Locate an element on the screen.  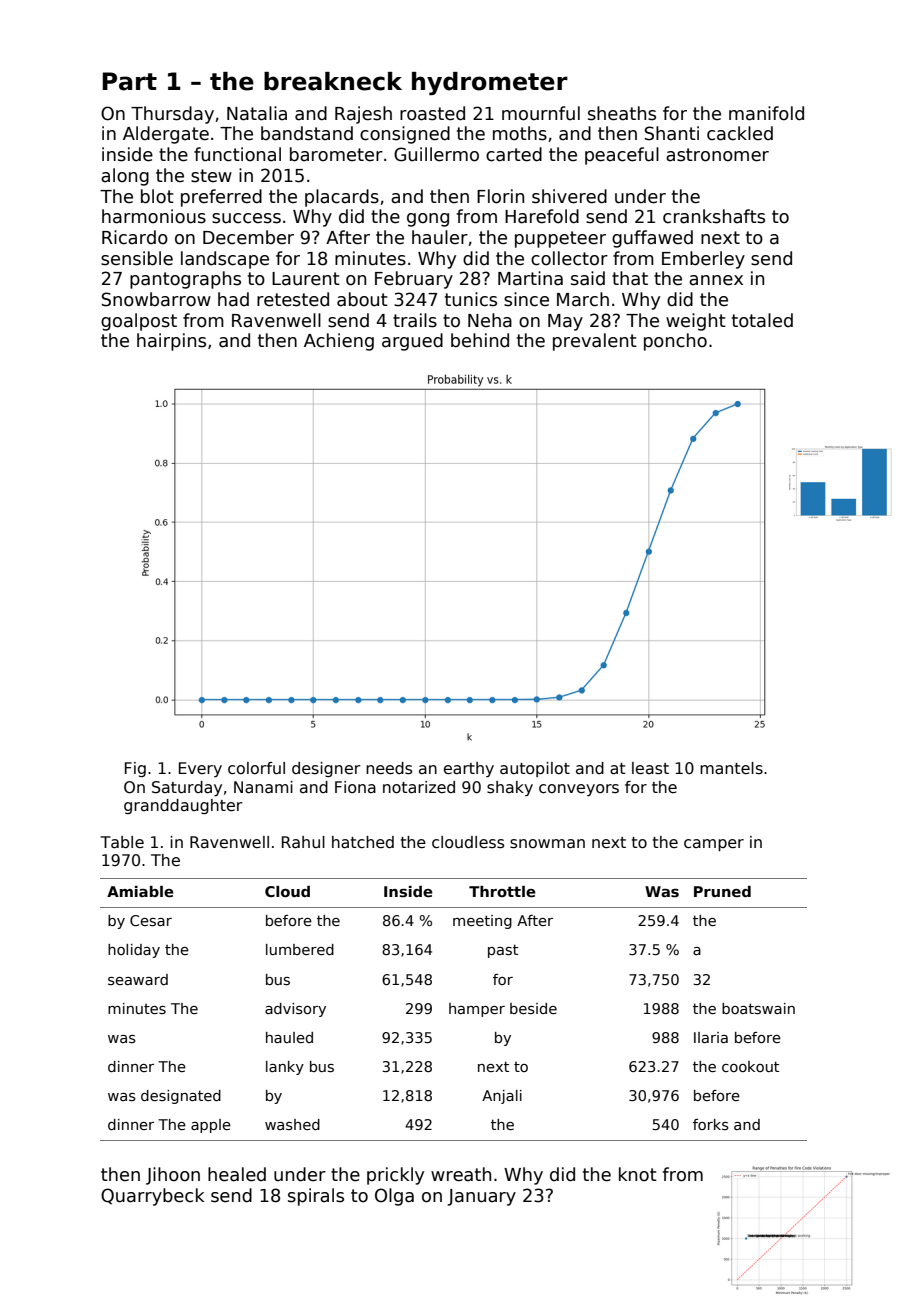
Aldergate is located at coordinates (166, 135).
